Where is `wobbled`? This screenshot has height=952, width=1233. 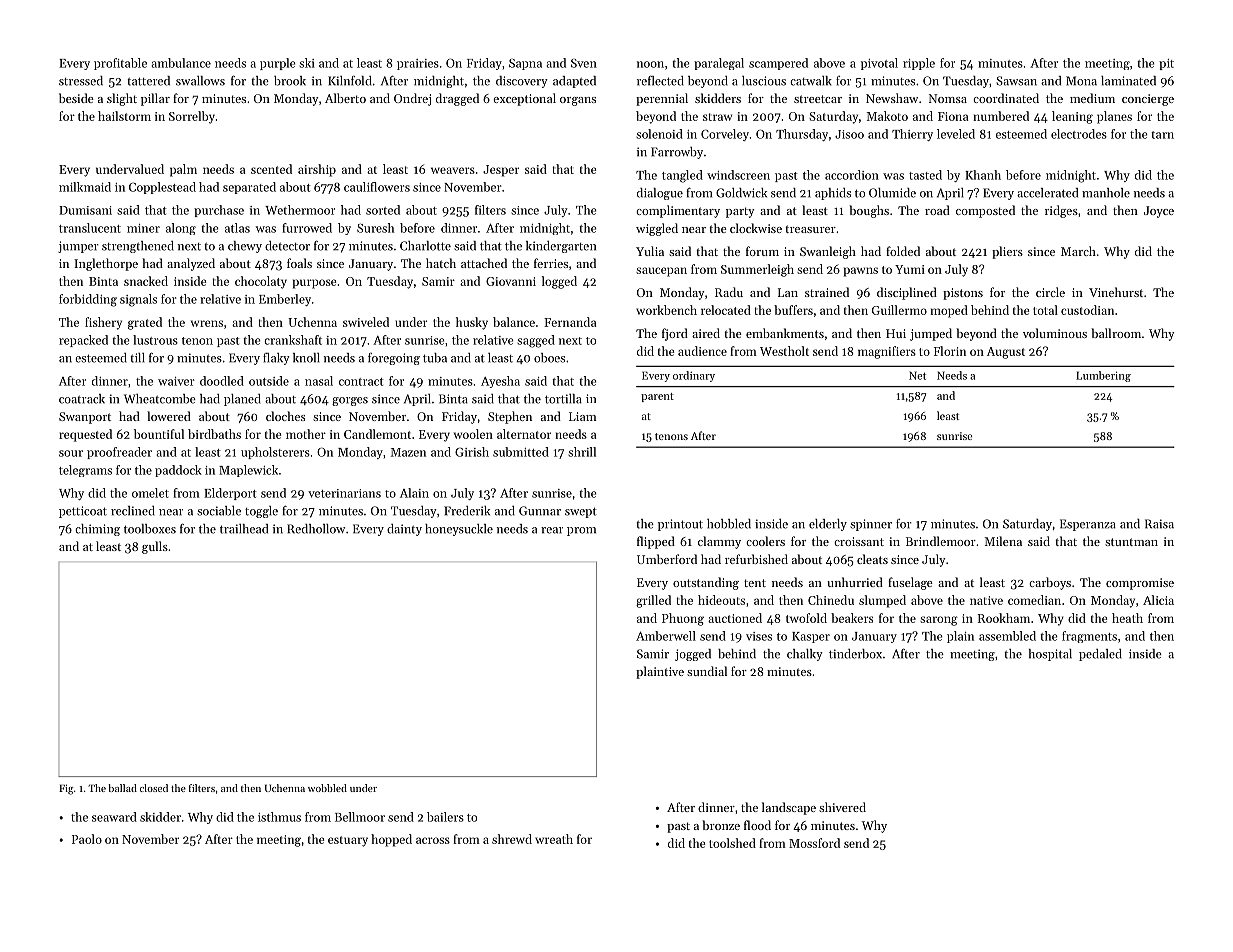 wobbled is located at coordinates (327, 788).
